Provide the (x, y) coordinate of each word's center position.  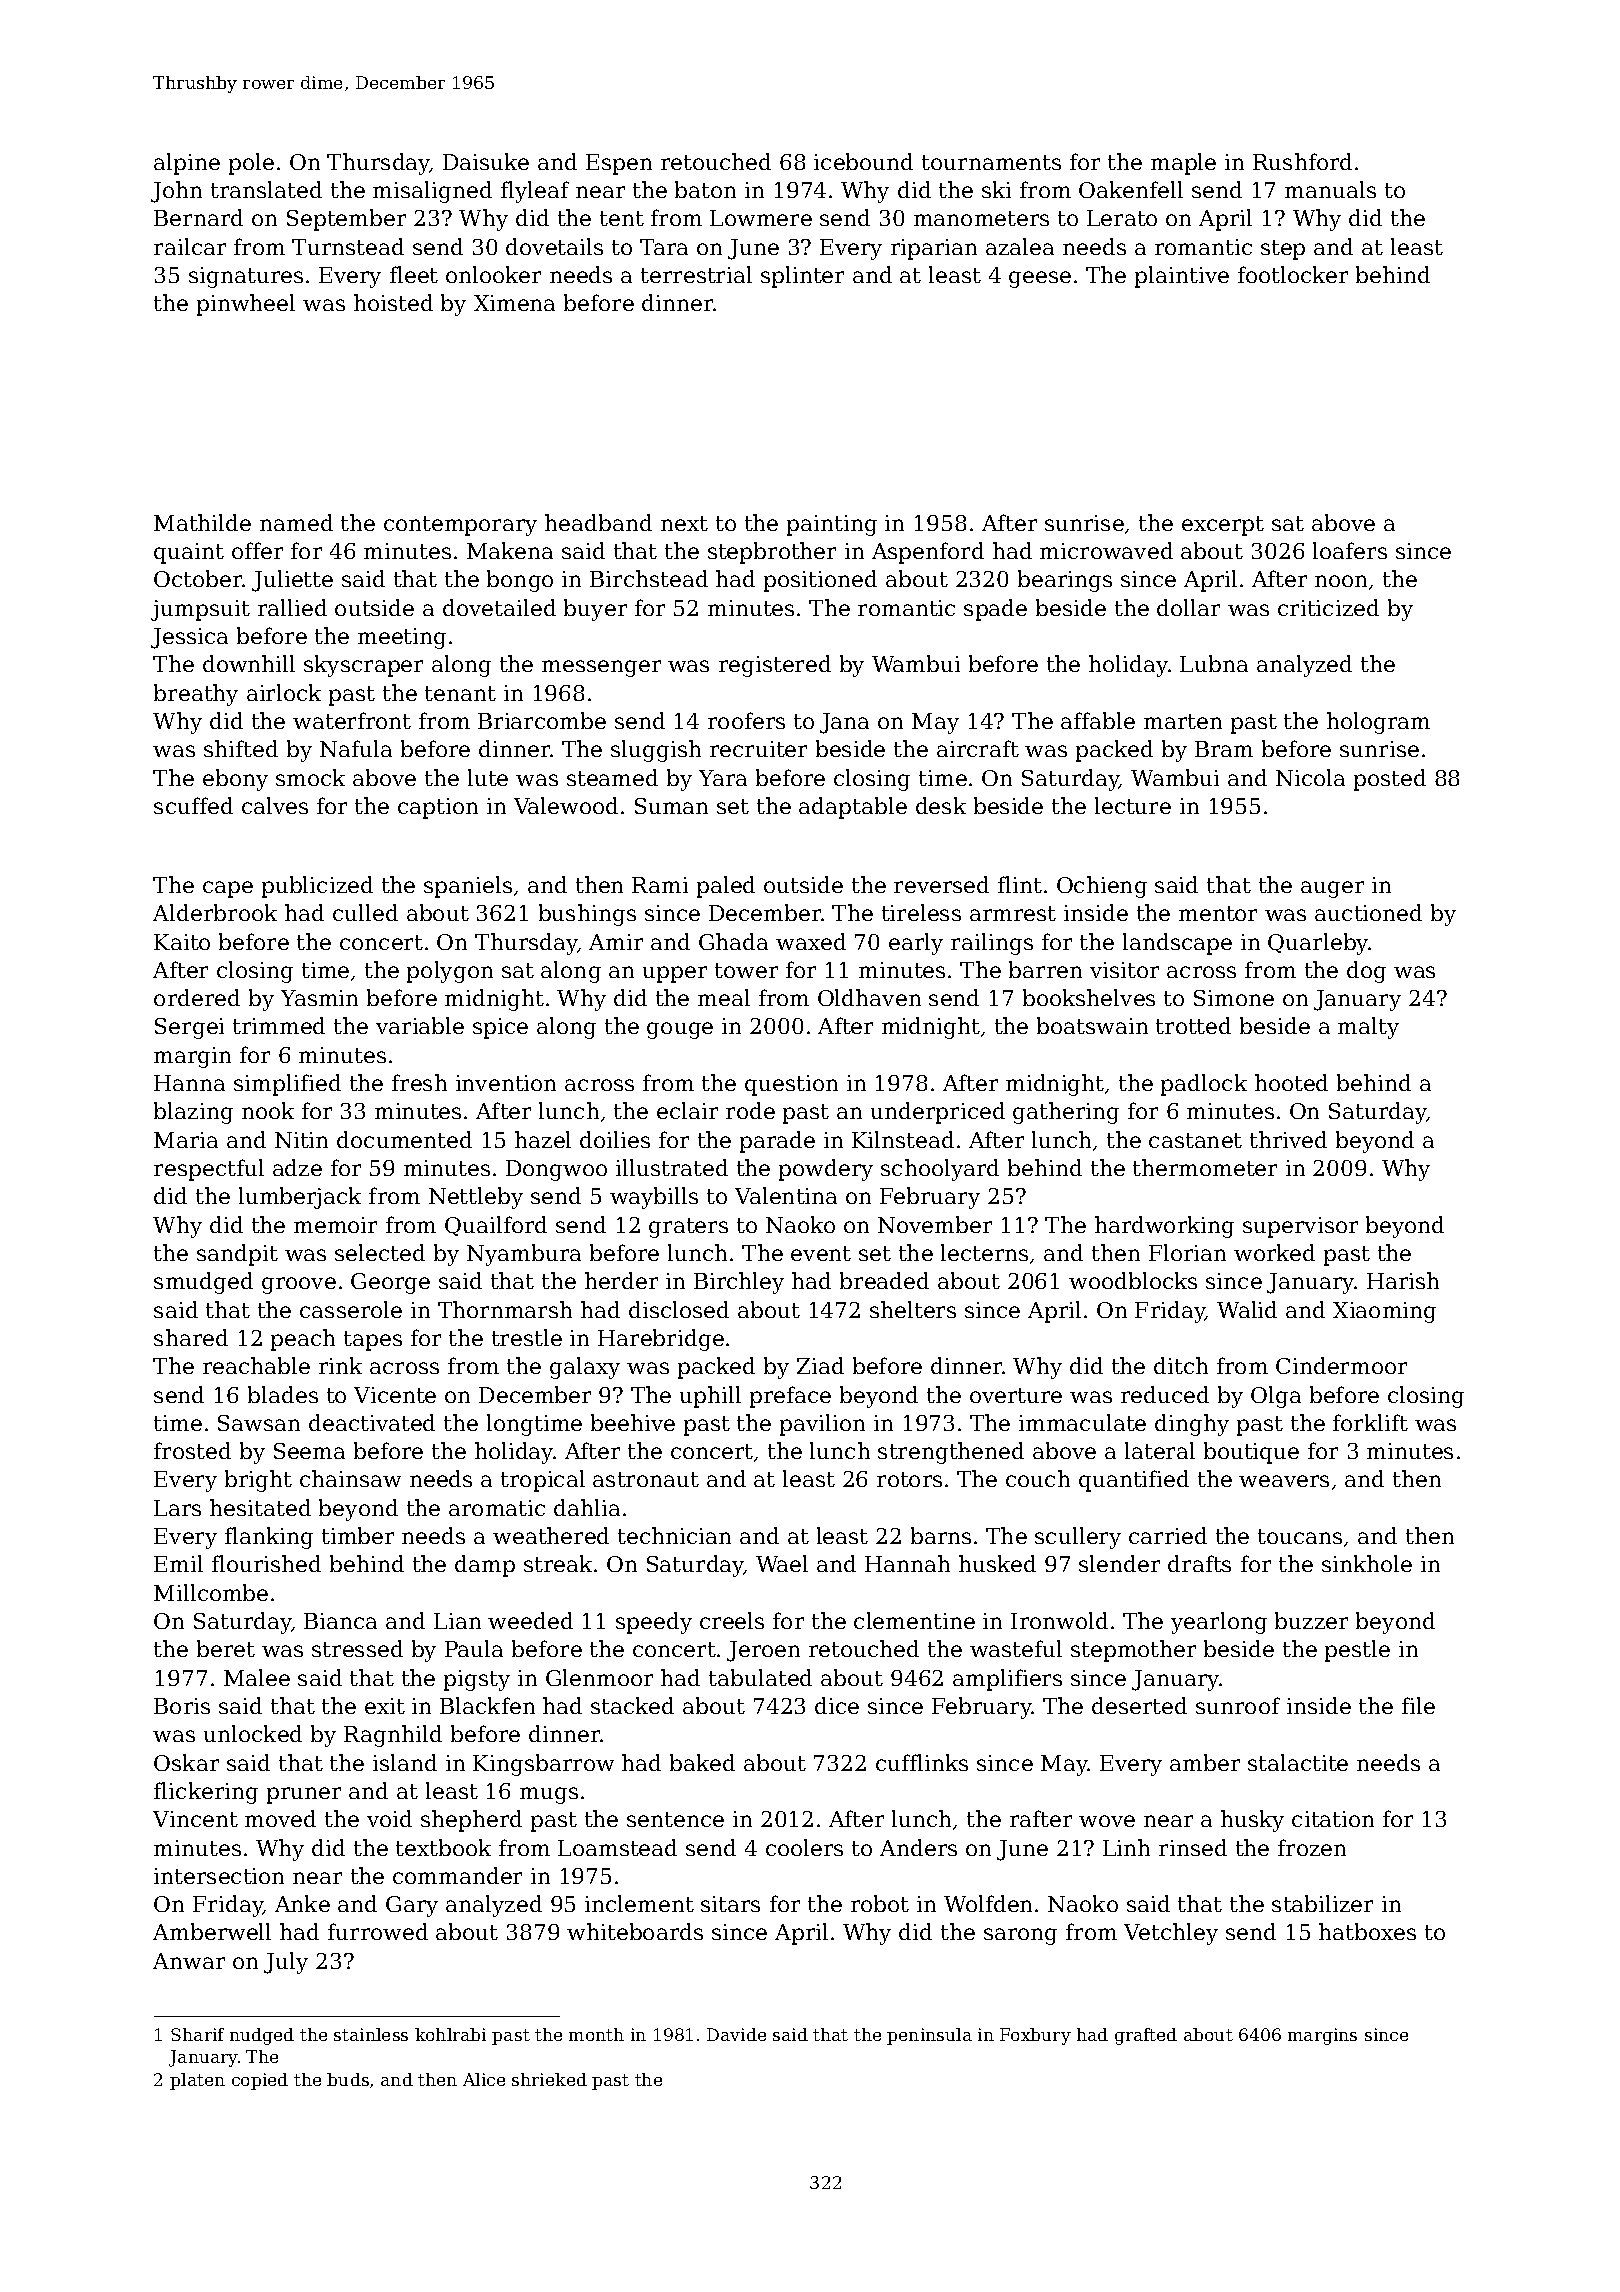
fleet (414, 274)
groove (299, 1285)
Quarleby (1318, 944)
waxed (811, 941)
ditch (1181, 1365)
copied (260, 2081)
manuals (1330, 189)
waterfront (352, 720)
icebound (863, 161)
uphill (710, 1397)
